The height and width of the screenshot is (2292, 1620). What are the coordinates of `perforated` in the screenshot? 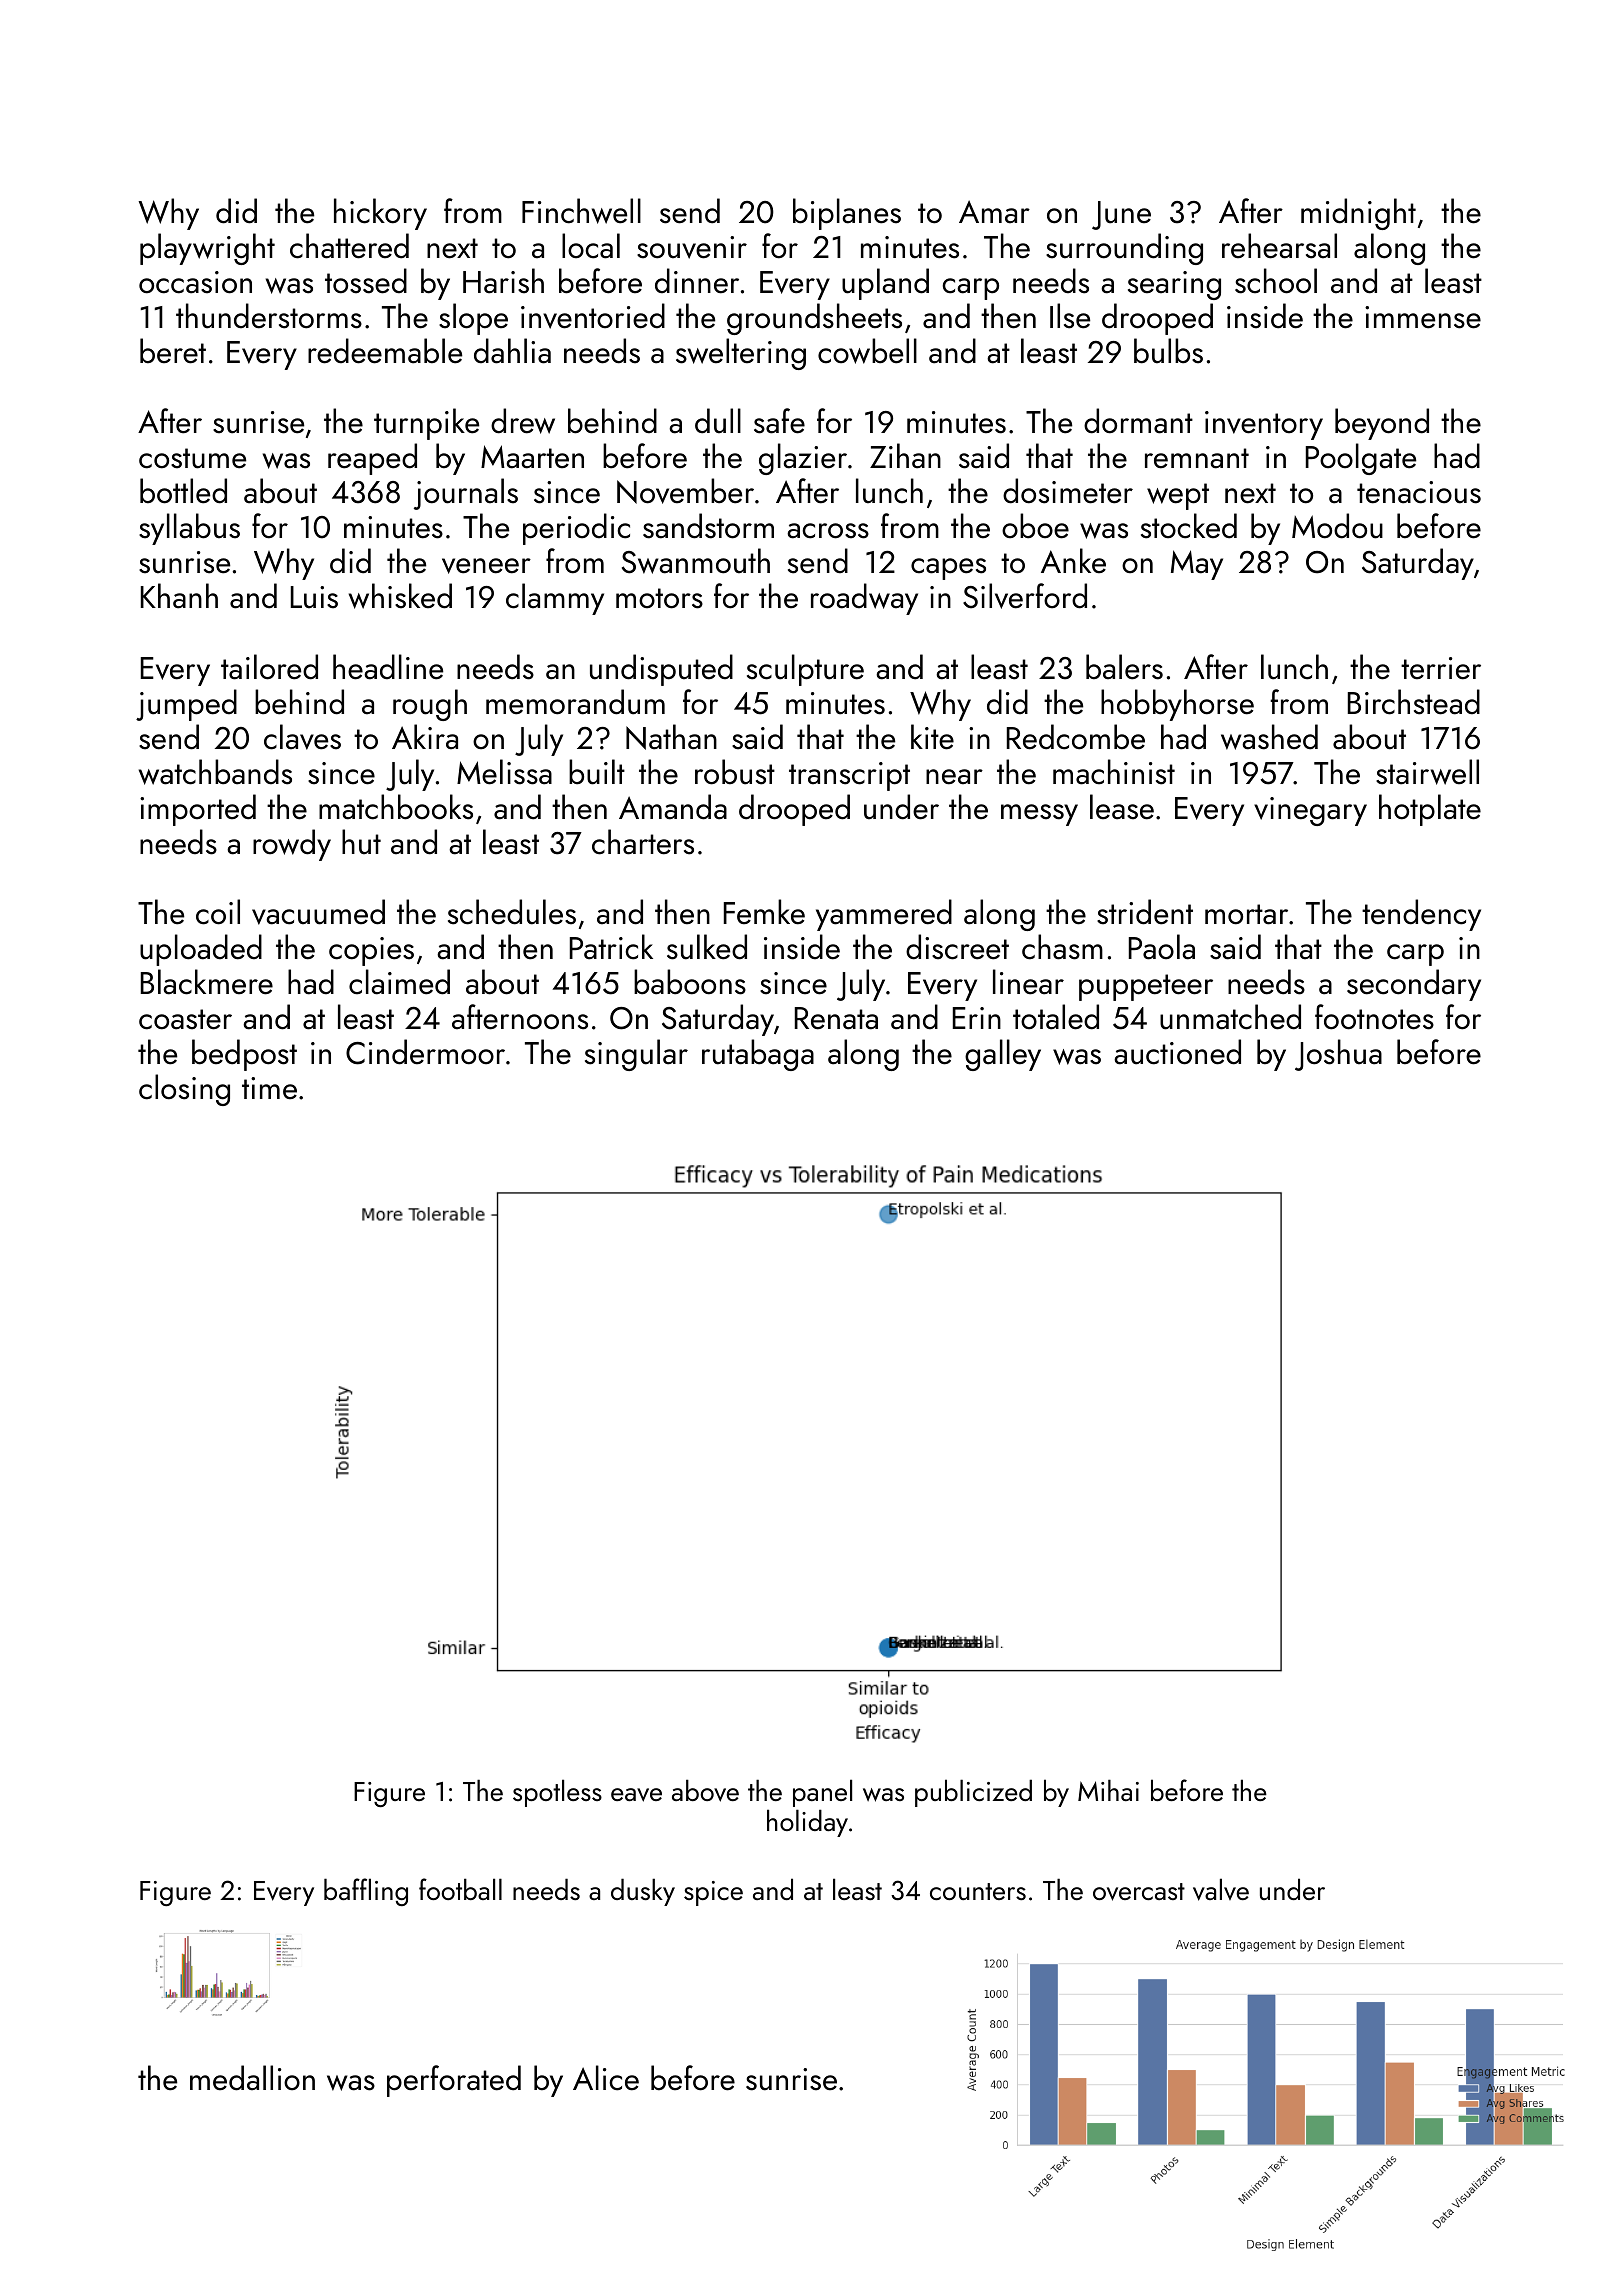 It's located at (454, 2081).
